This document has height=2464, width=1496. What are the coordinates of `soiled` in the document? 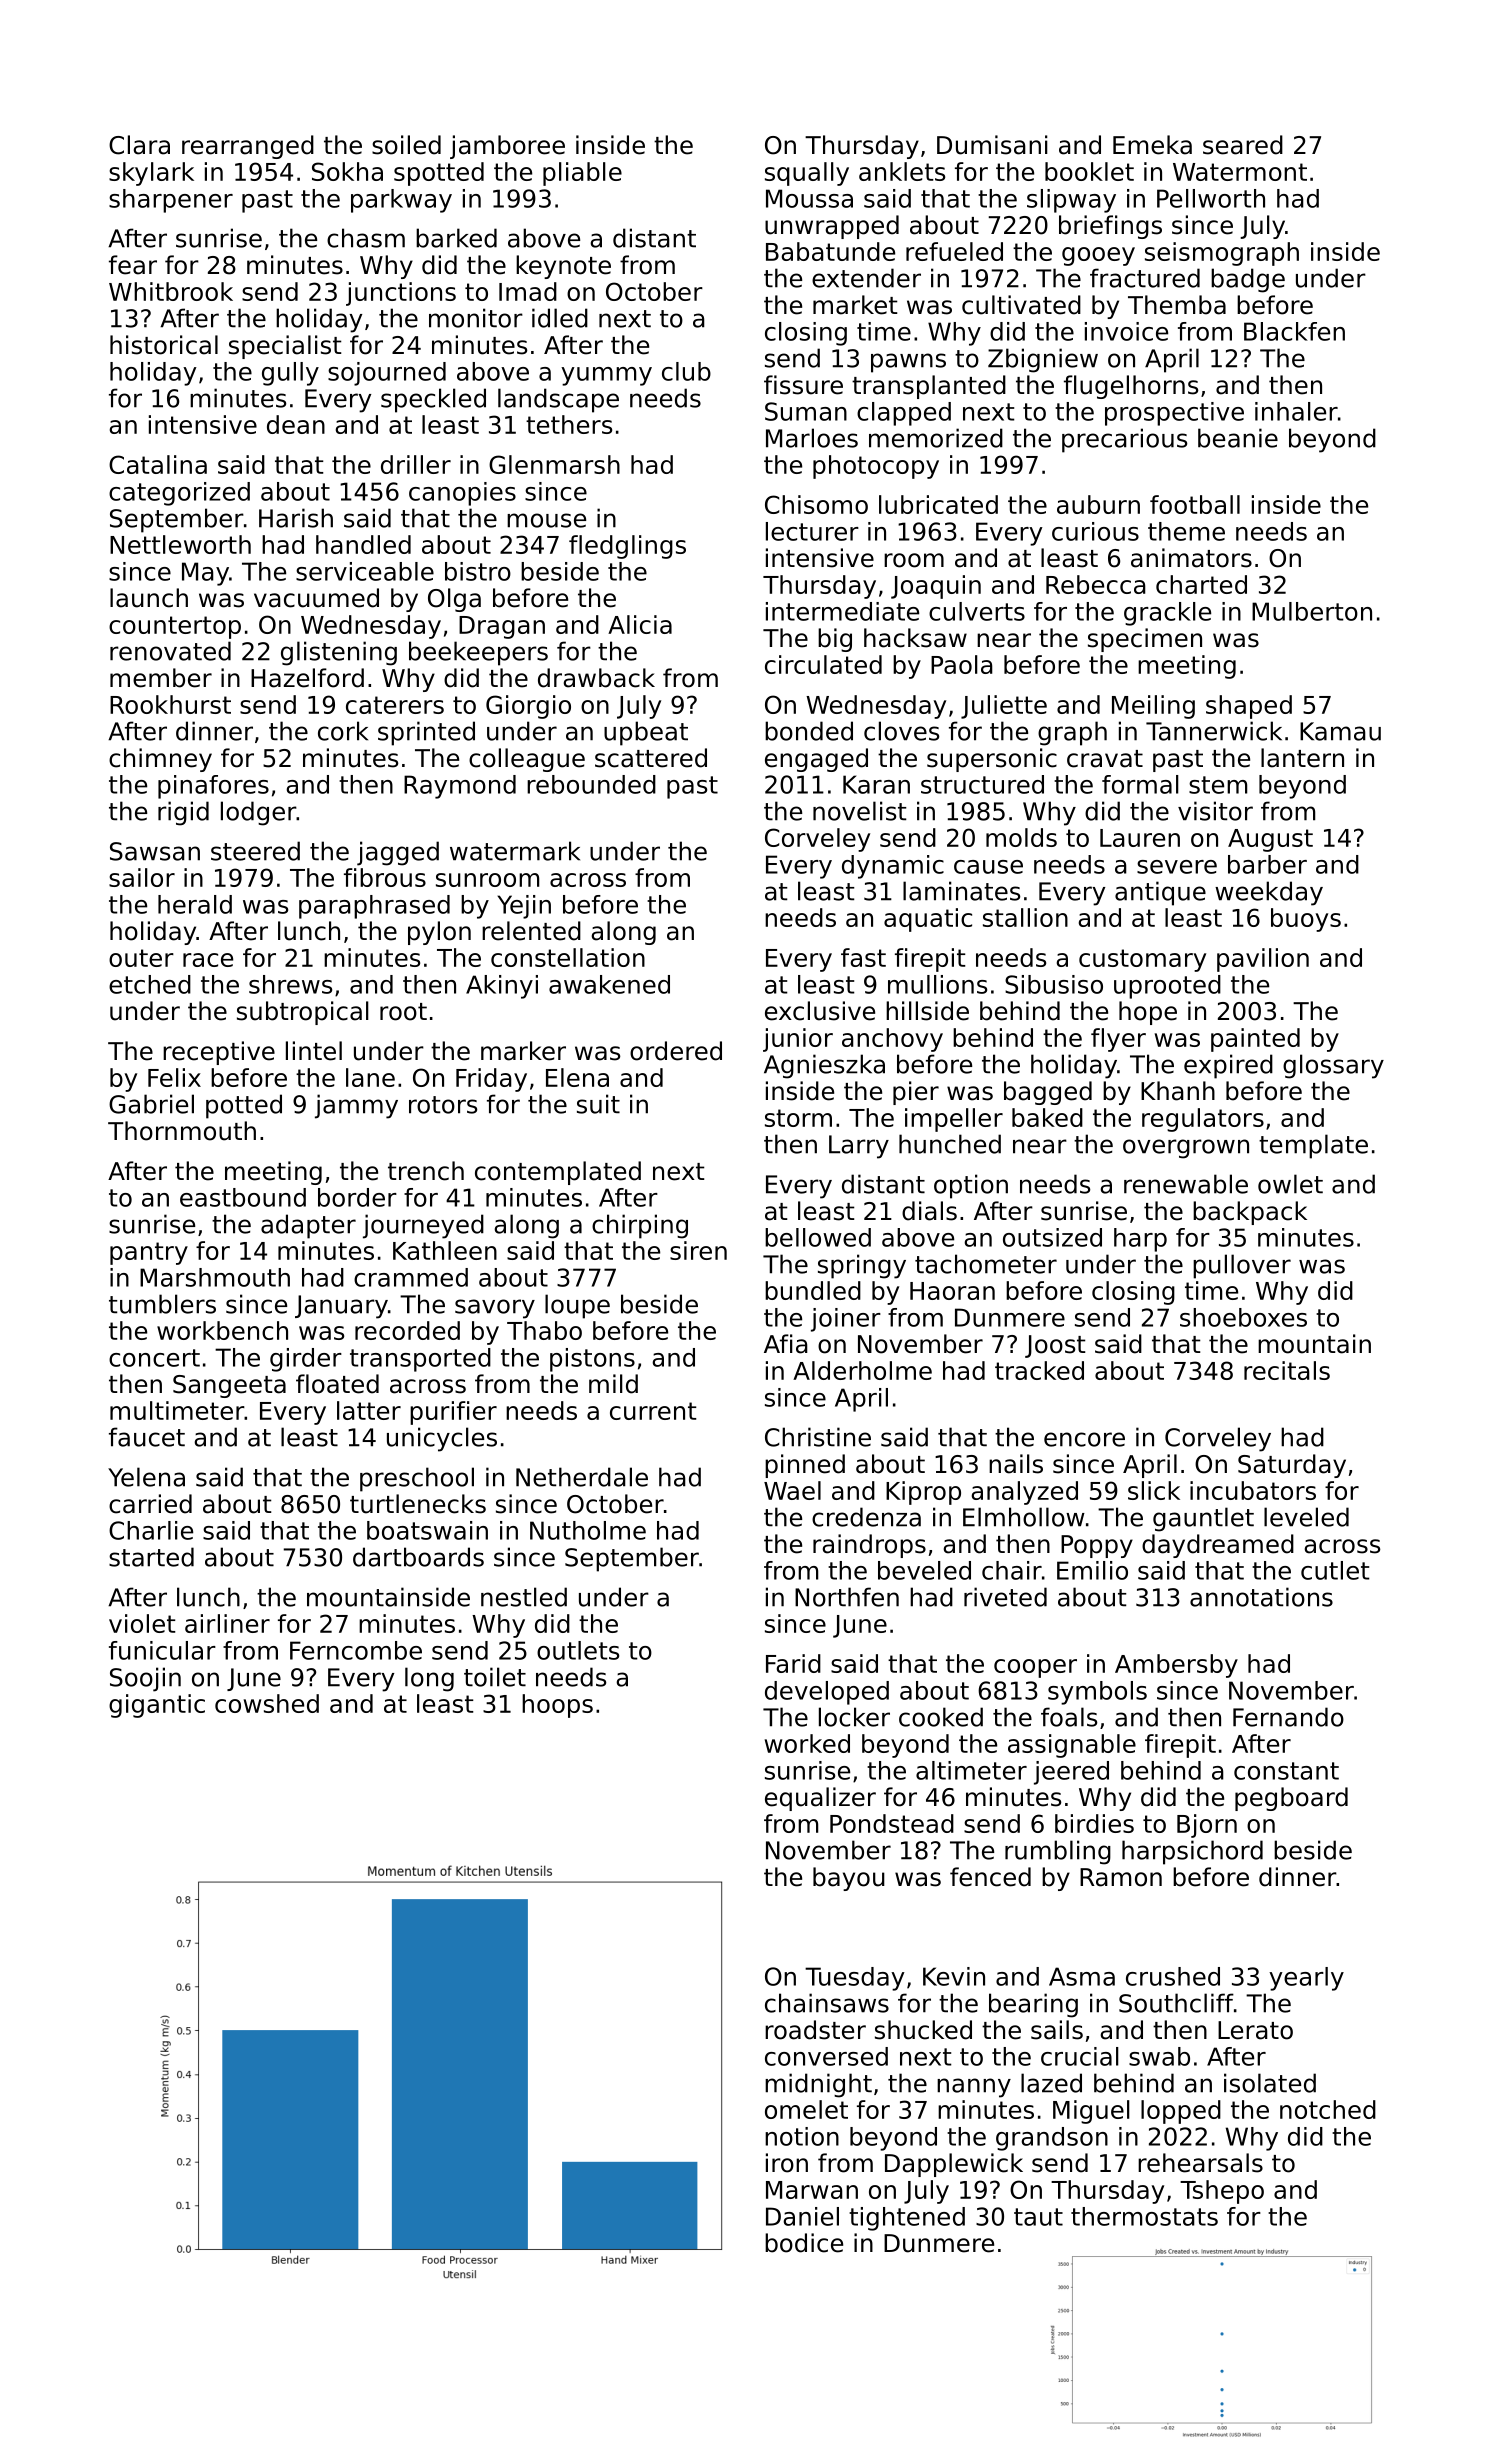 It's located at (406, 145).
